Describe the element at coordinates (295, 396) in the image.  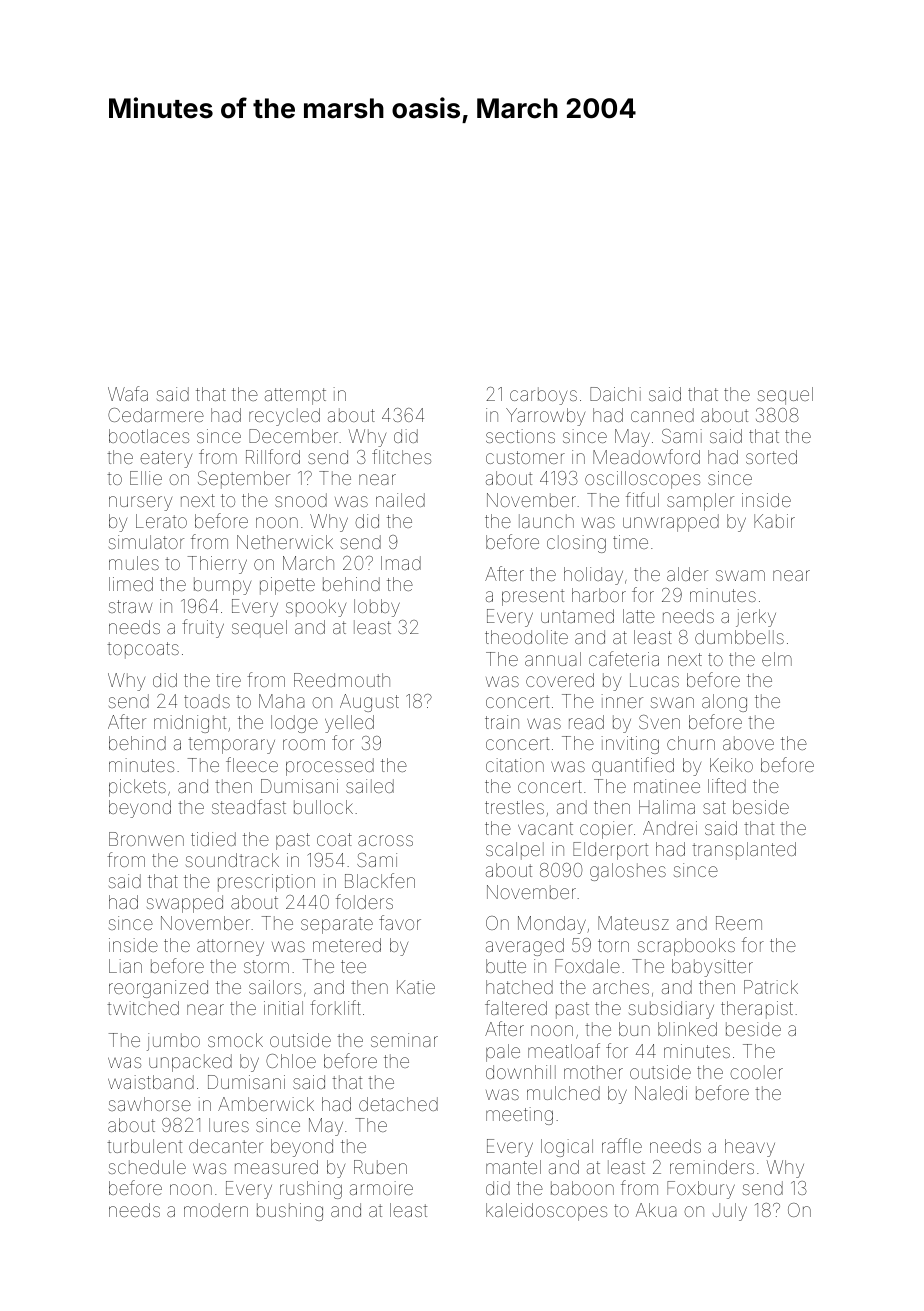
I see `attempt` at that location.
